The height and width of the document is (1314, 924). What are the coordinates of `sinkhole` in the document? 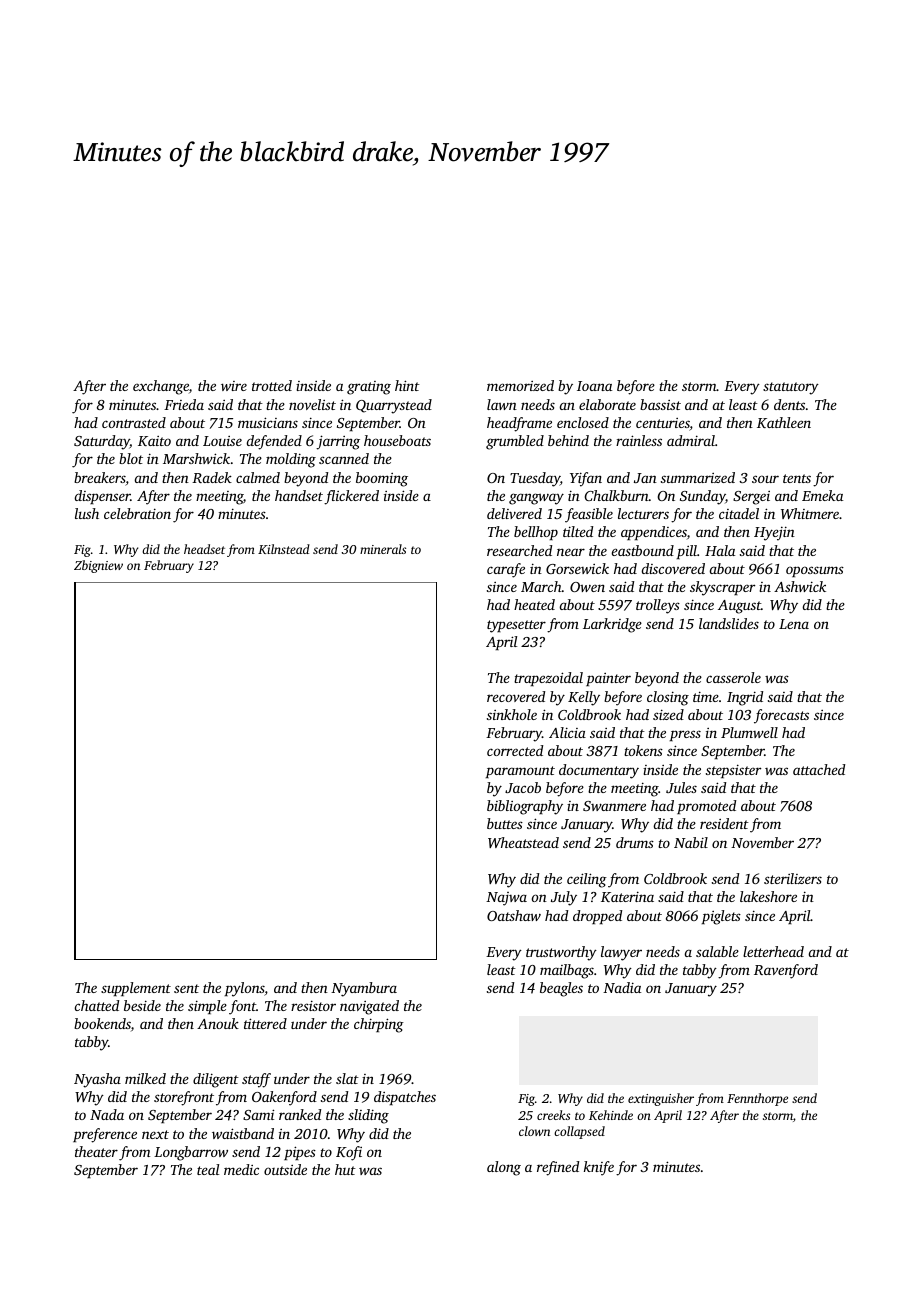 It's located at (512, 714).
